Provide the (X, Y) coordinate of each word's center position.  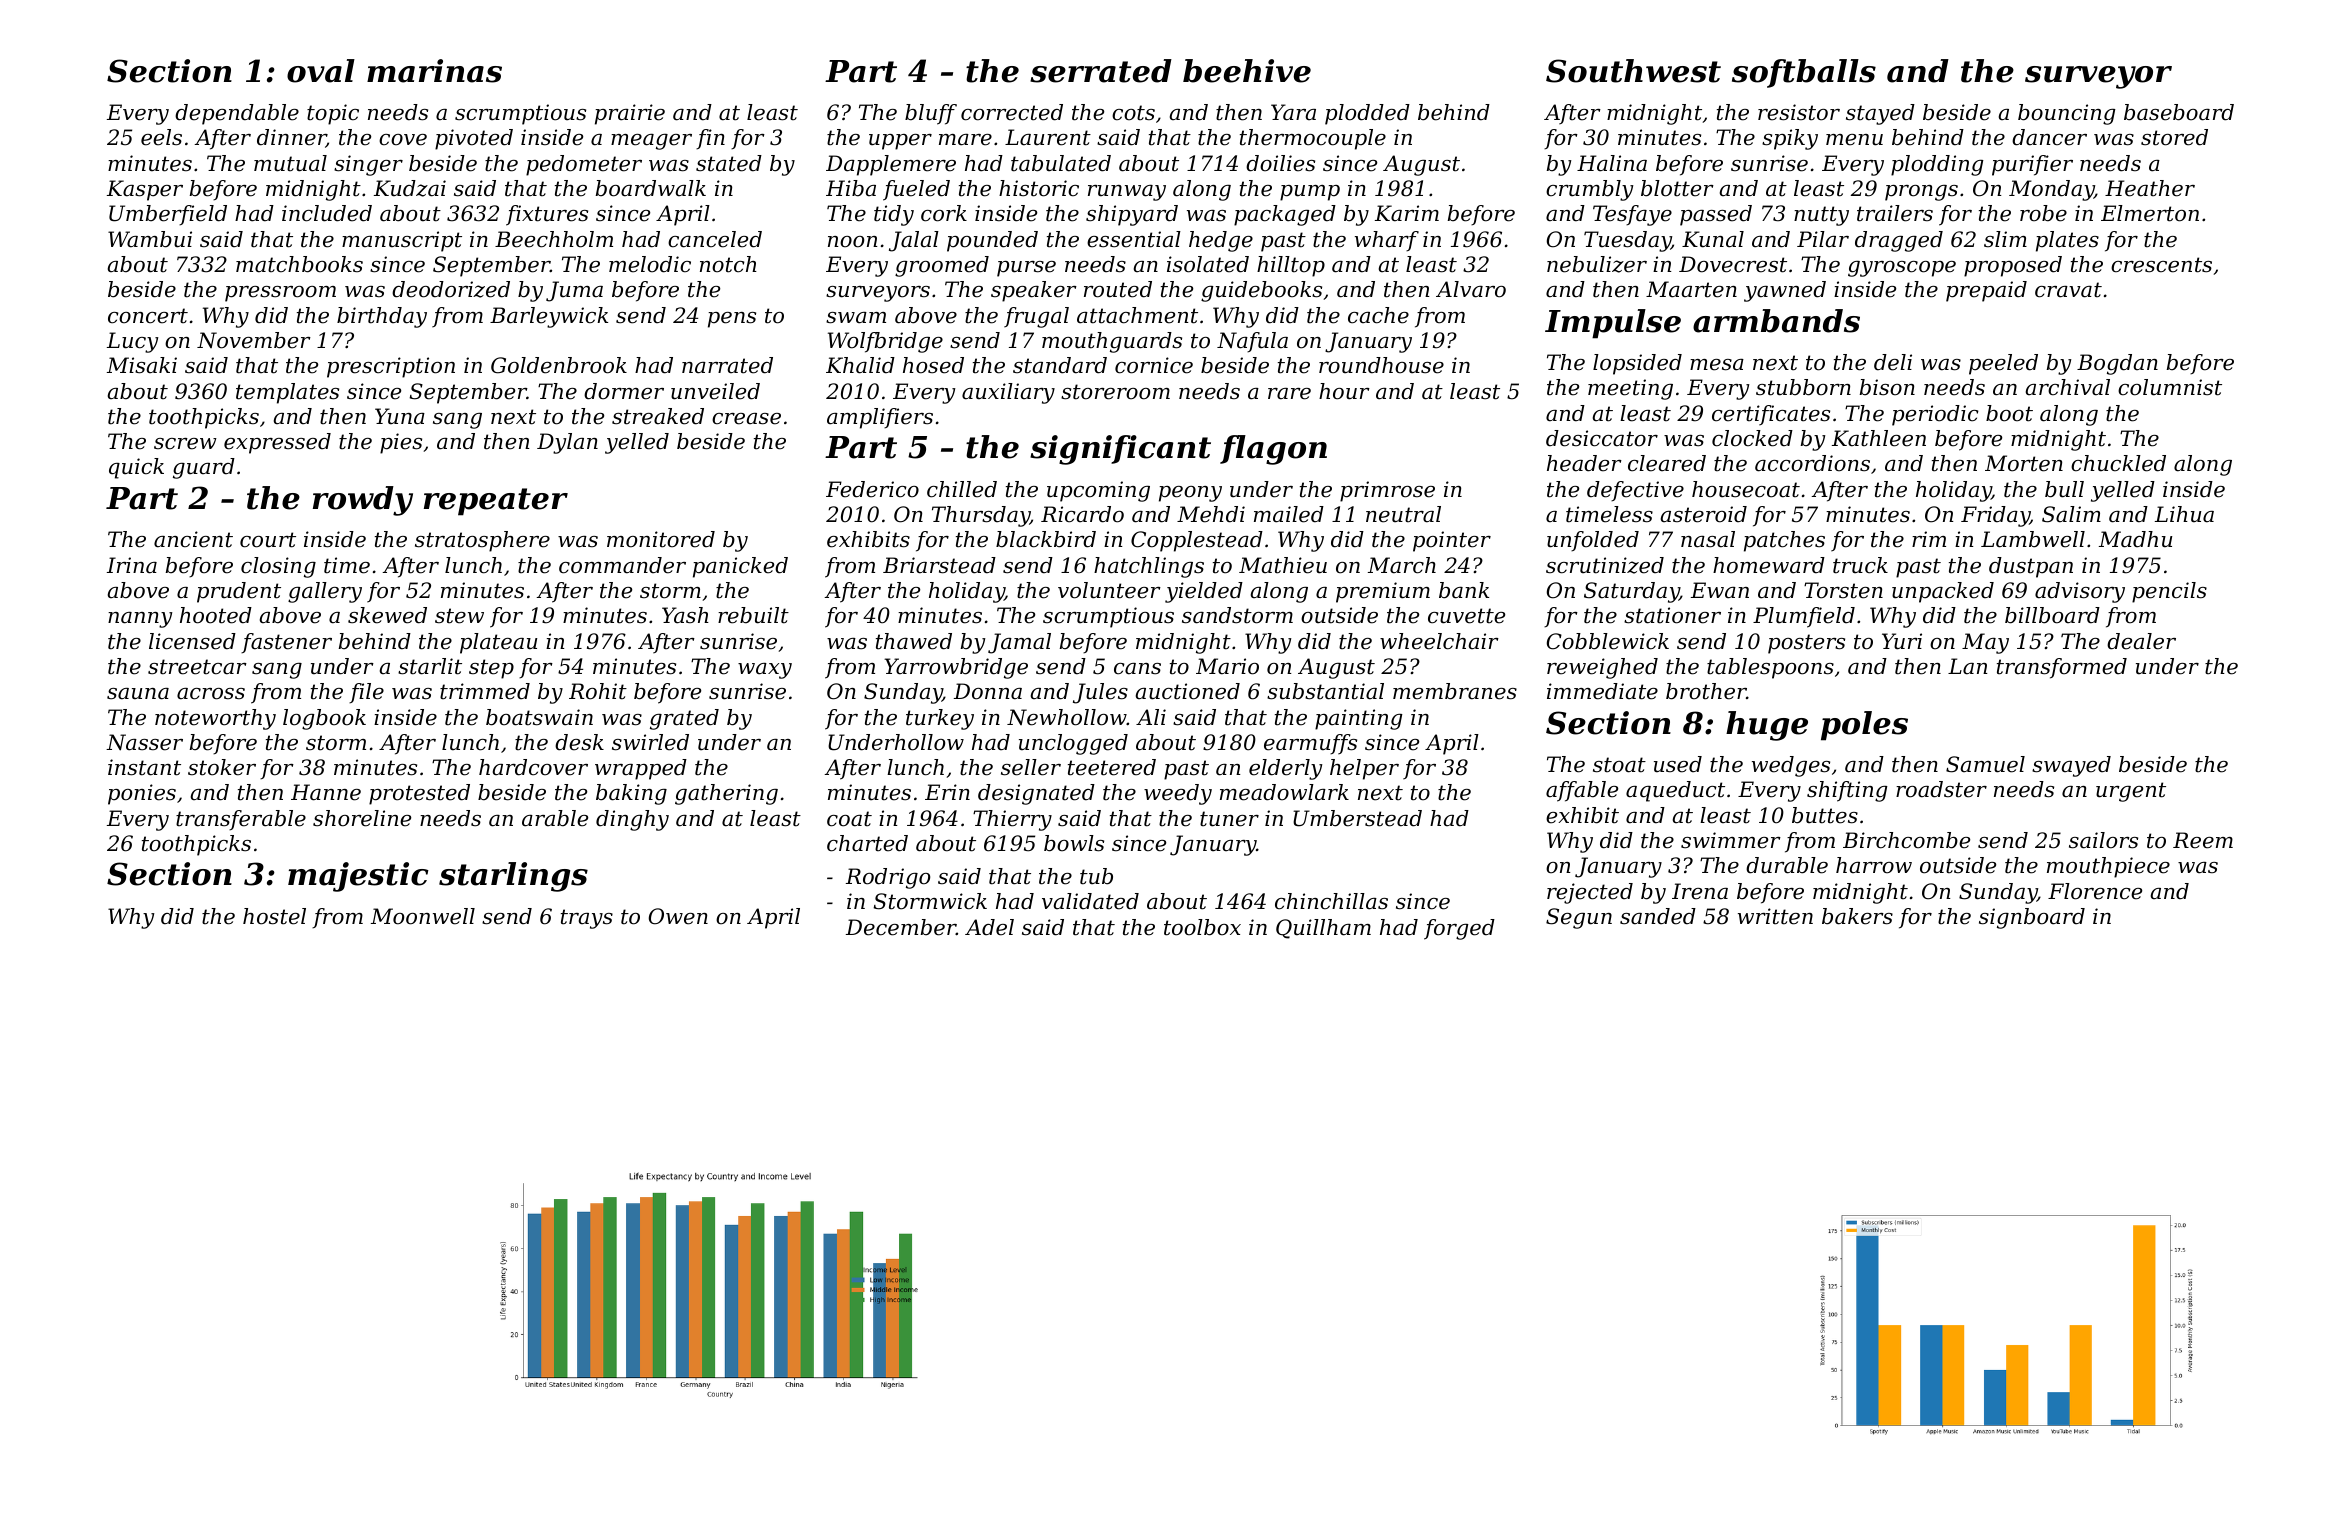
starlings (513, 877)
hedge (1221, 241)
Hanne (326, 792)
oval (321, 71)
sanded (1658, 916)
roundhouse (1381, 365)
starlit (430, 666)
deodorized (451, 289)
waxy (765, 671)
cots (1133, 113)
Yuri (1902, 641)
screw (185, 444)
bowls (1074, 843)
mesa (1717, 365)
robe (2043, 213)
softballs (1804, 73)
